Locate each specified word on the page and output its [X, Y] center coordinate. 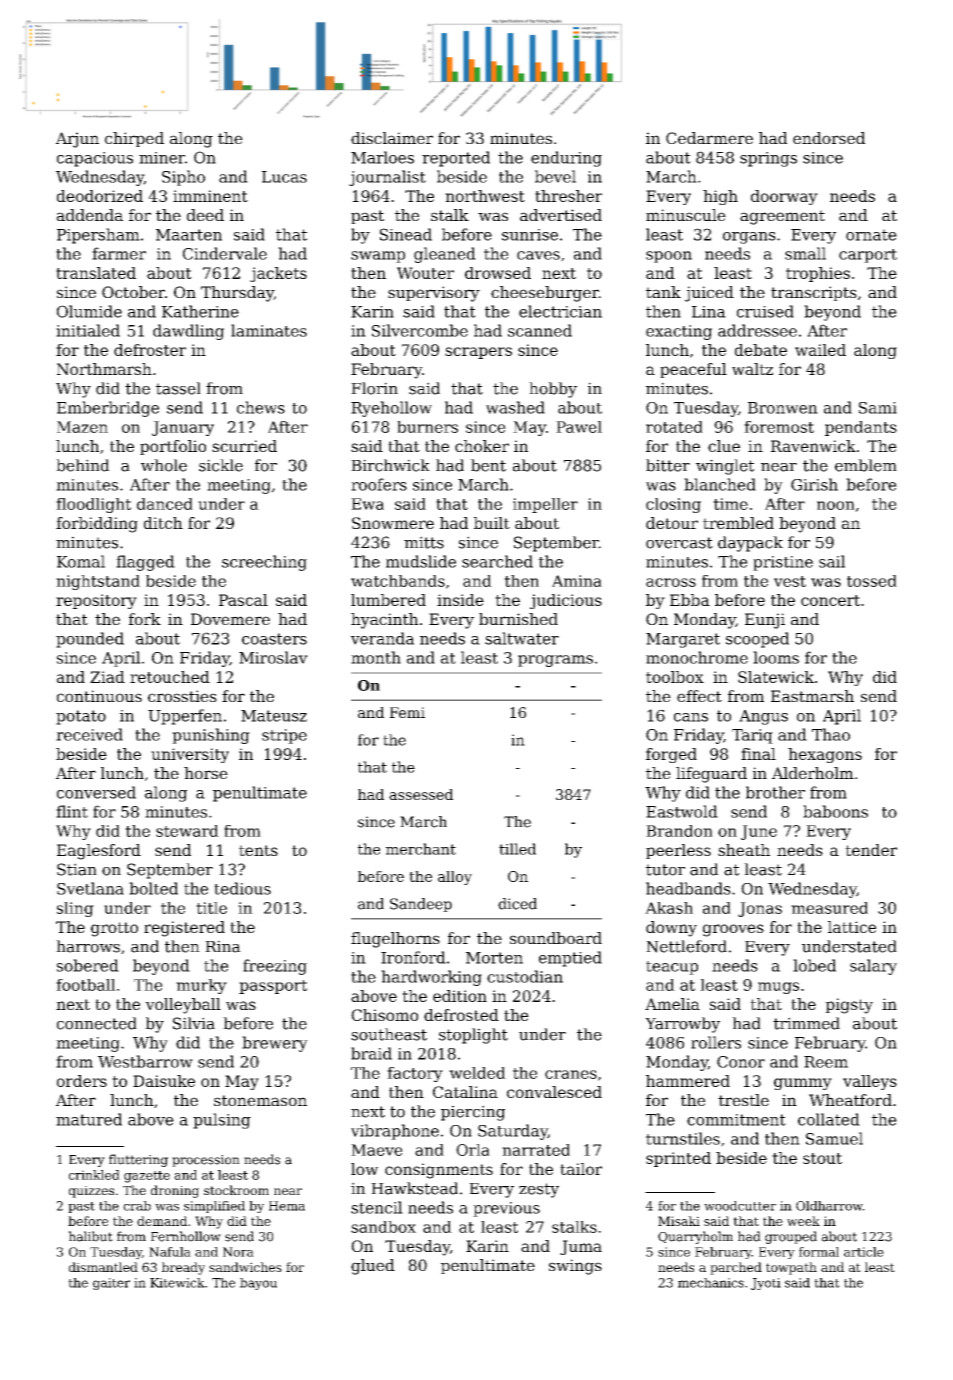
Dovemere [230, 619]
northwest [485, 196]
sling [75, 909]
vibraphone [395, 1132]
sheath [744, 850]
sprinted [678, 1159]
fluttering [138, 1160]
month [376, 657]
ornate [871, 235]
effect [699, 696]
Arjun [77, 140]
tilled [517, 849]
